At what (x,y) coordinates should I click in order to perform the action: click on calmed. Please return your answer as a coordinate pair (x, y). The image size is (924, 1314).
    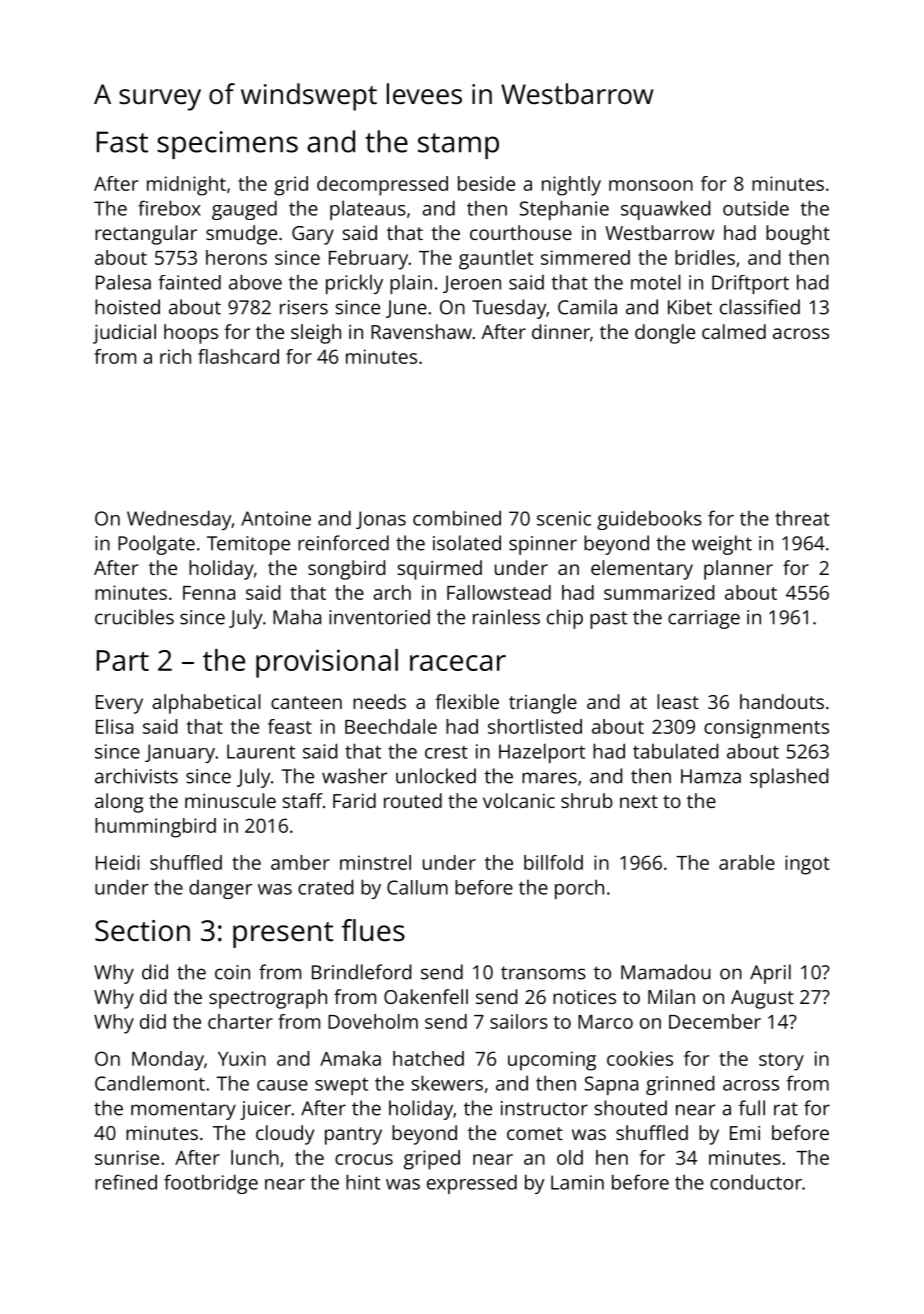
    Looking at the image, I should click on (734, 331).
